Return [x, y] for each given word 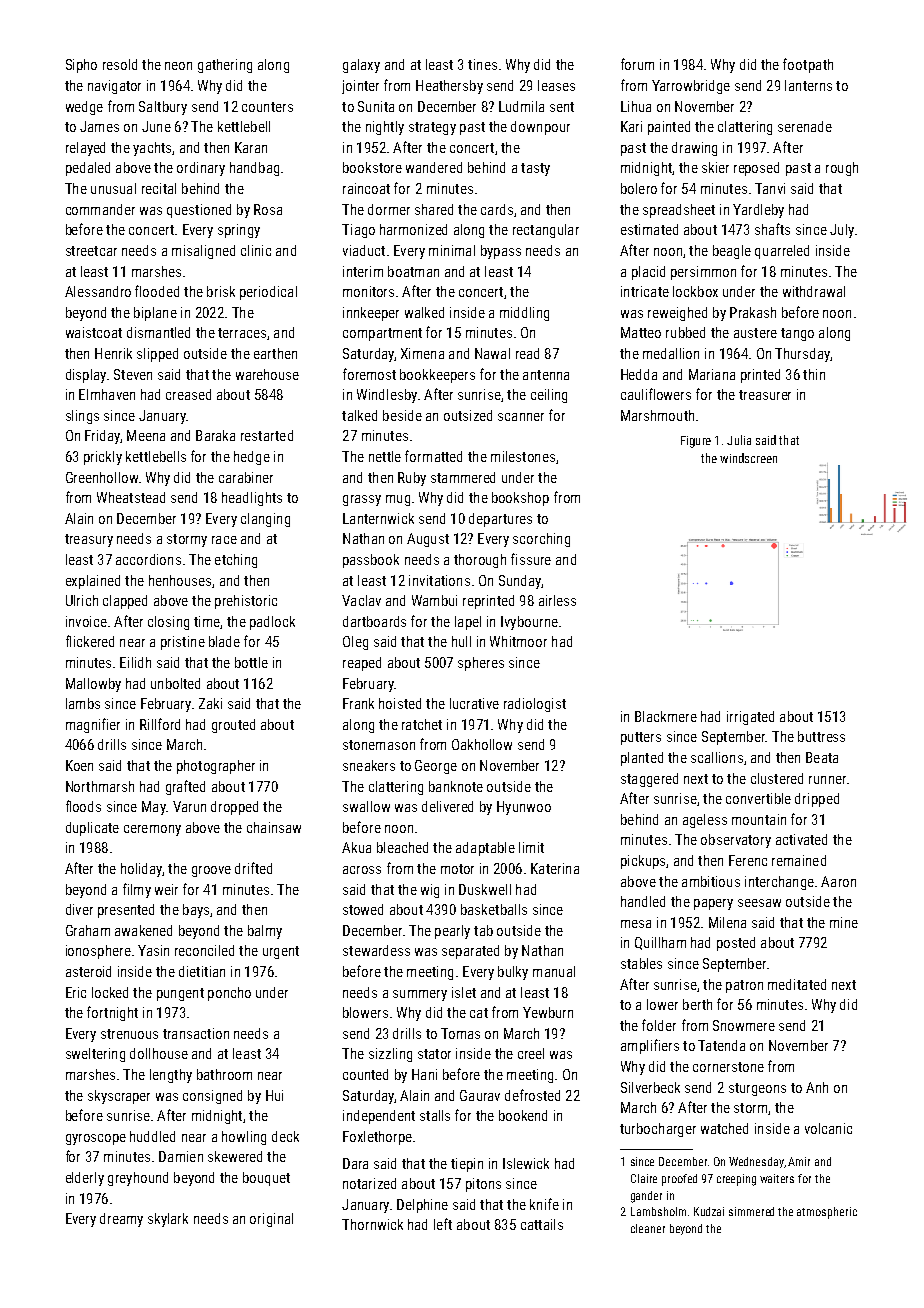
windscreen [748, 458]
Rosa [268, 209]
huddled [152, 1136]
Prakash [753, 312]
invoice [86, 621]
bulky [513, 973]
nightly [385, 128]
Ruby [412, 479]
